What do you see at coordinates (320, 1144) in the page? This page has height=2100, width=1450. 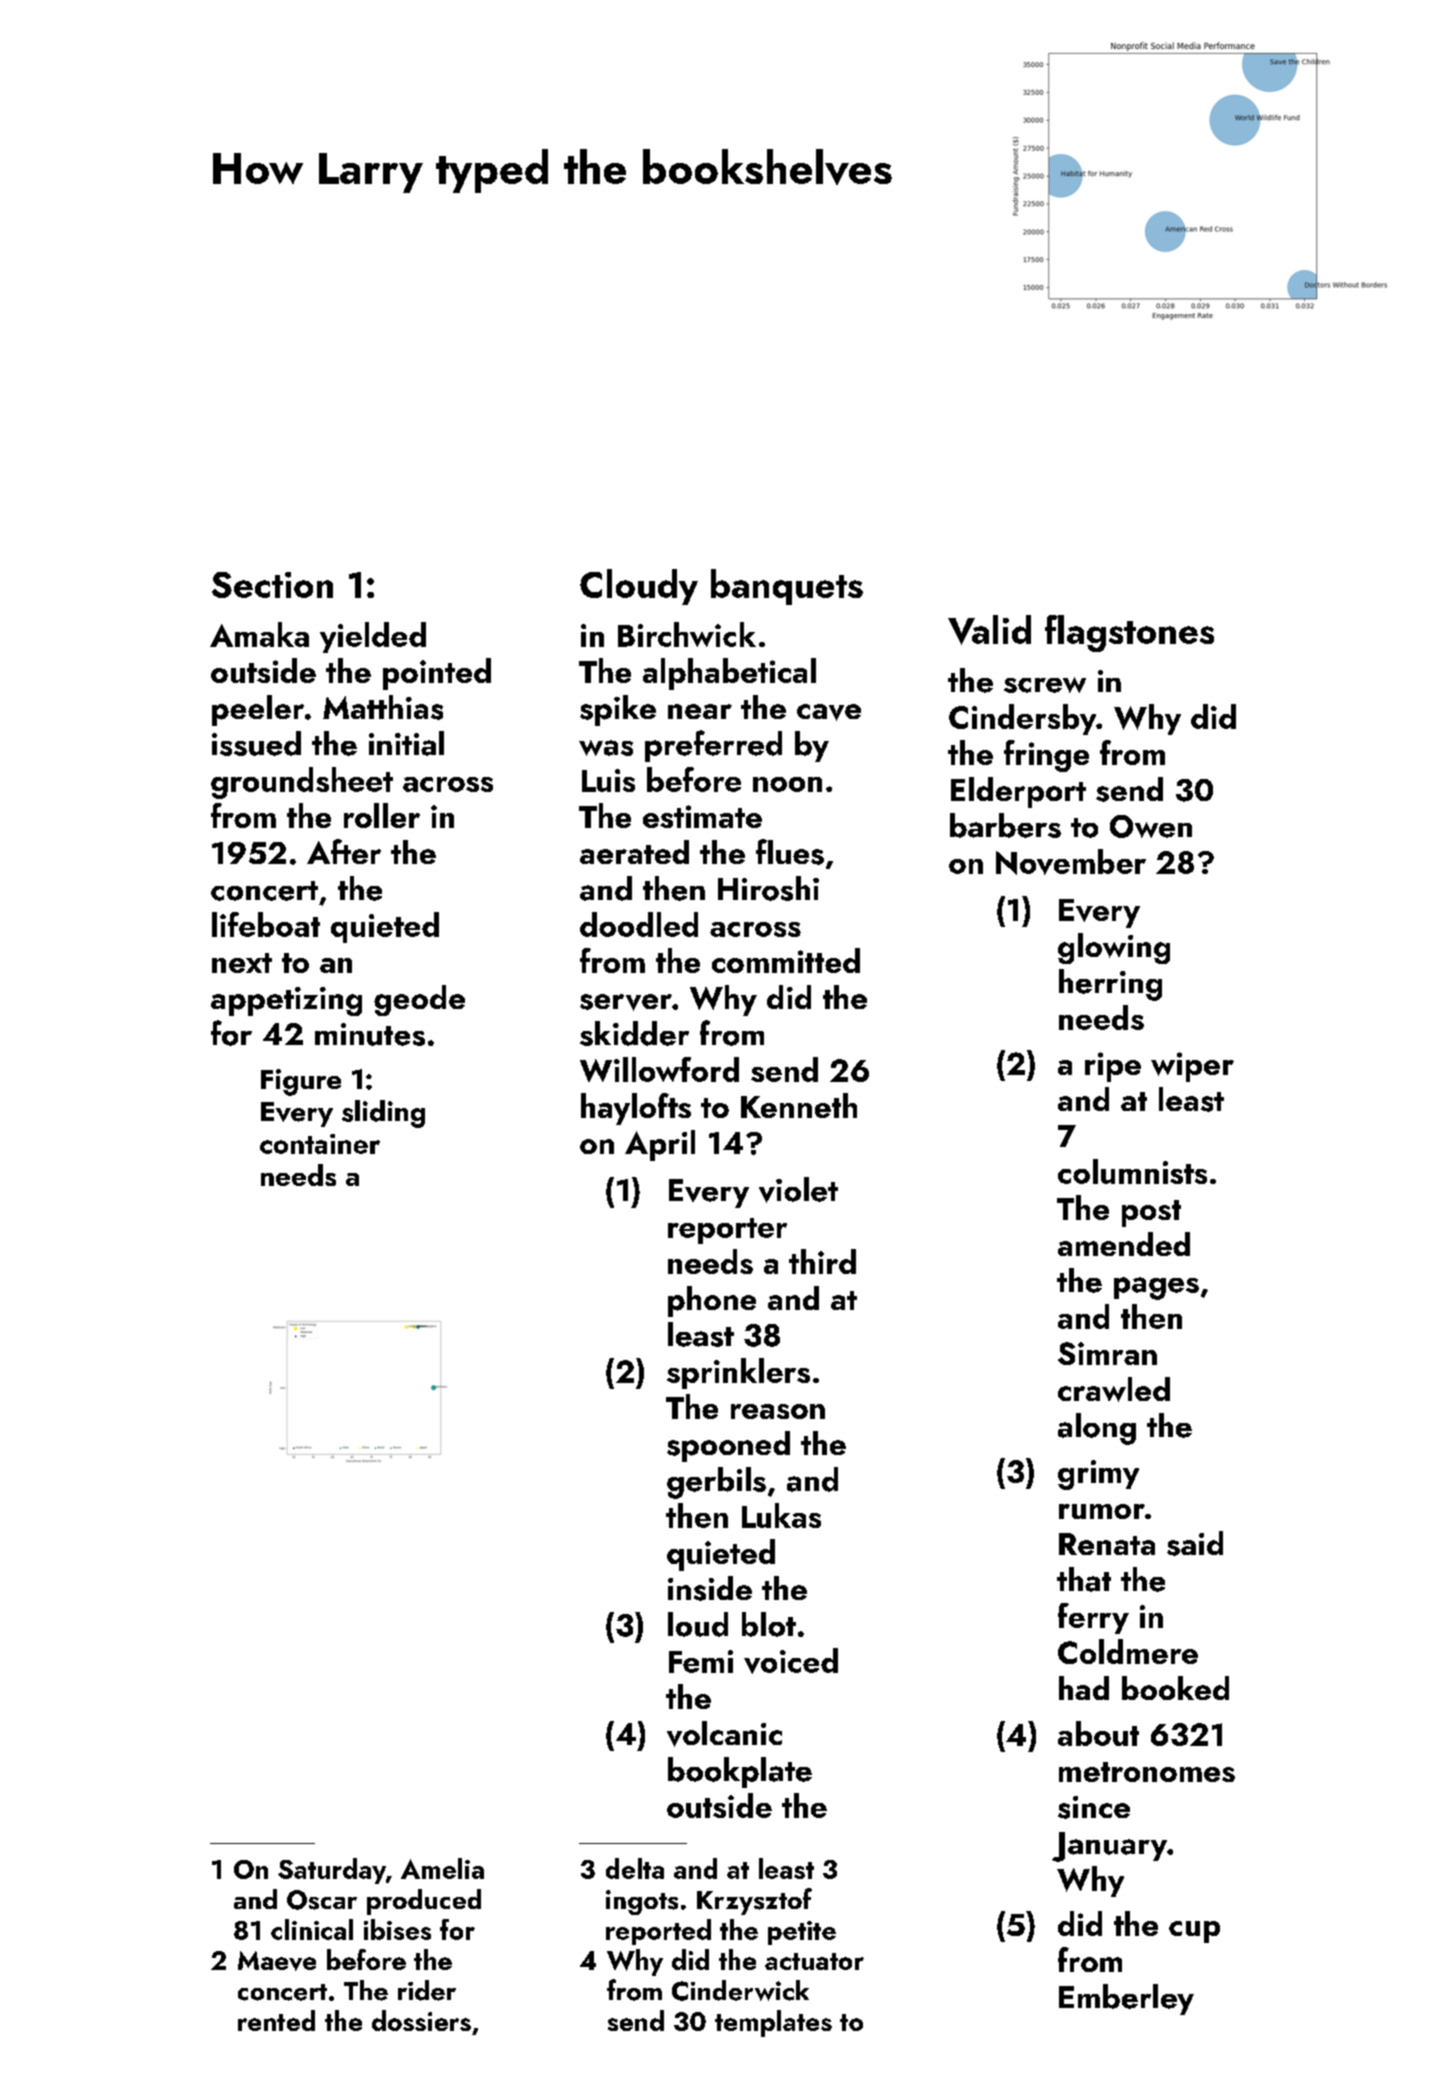 I see `container` at bounding box center [320, 1144].
